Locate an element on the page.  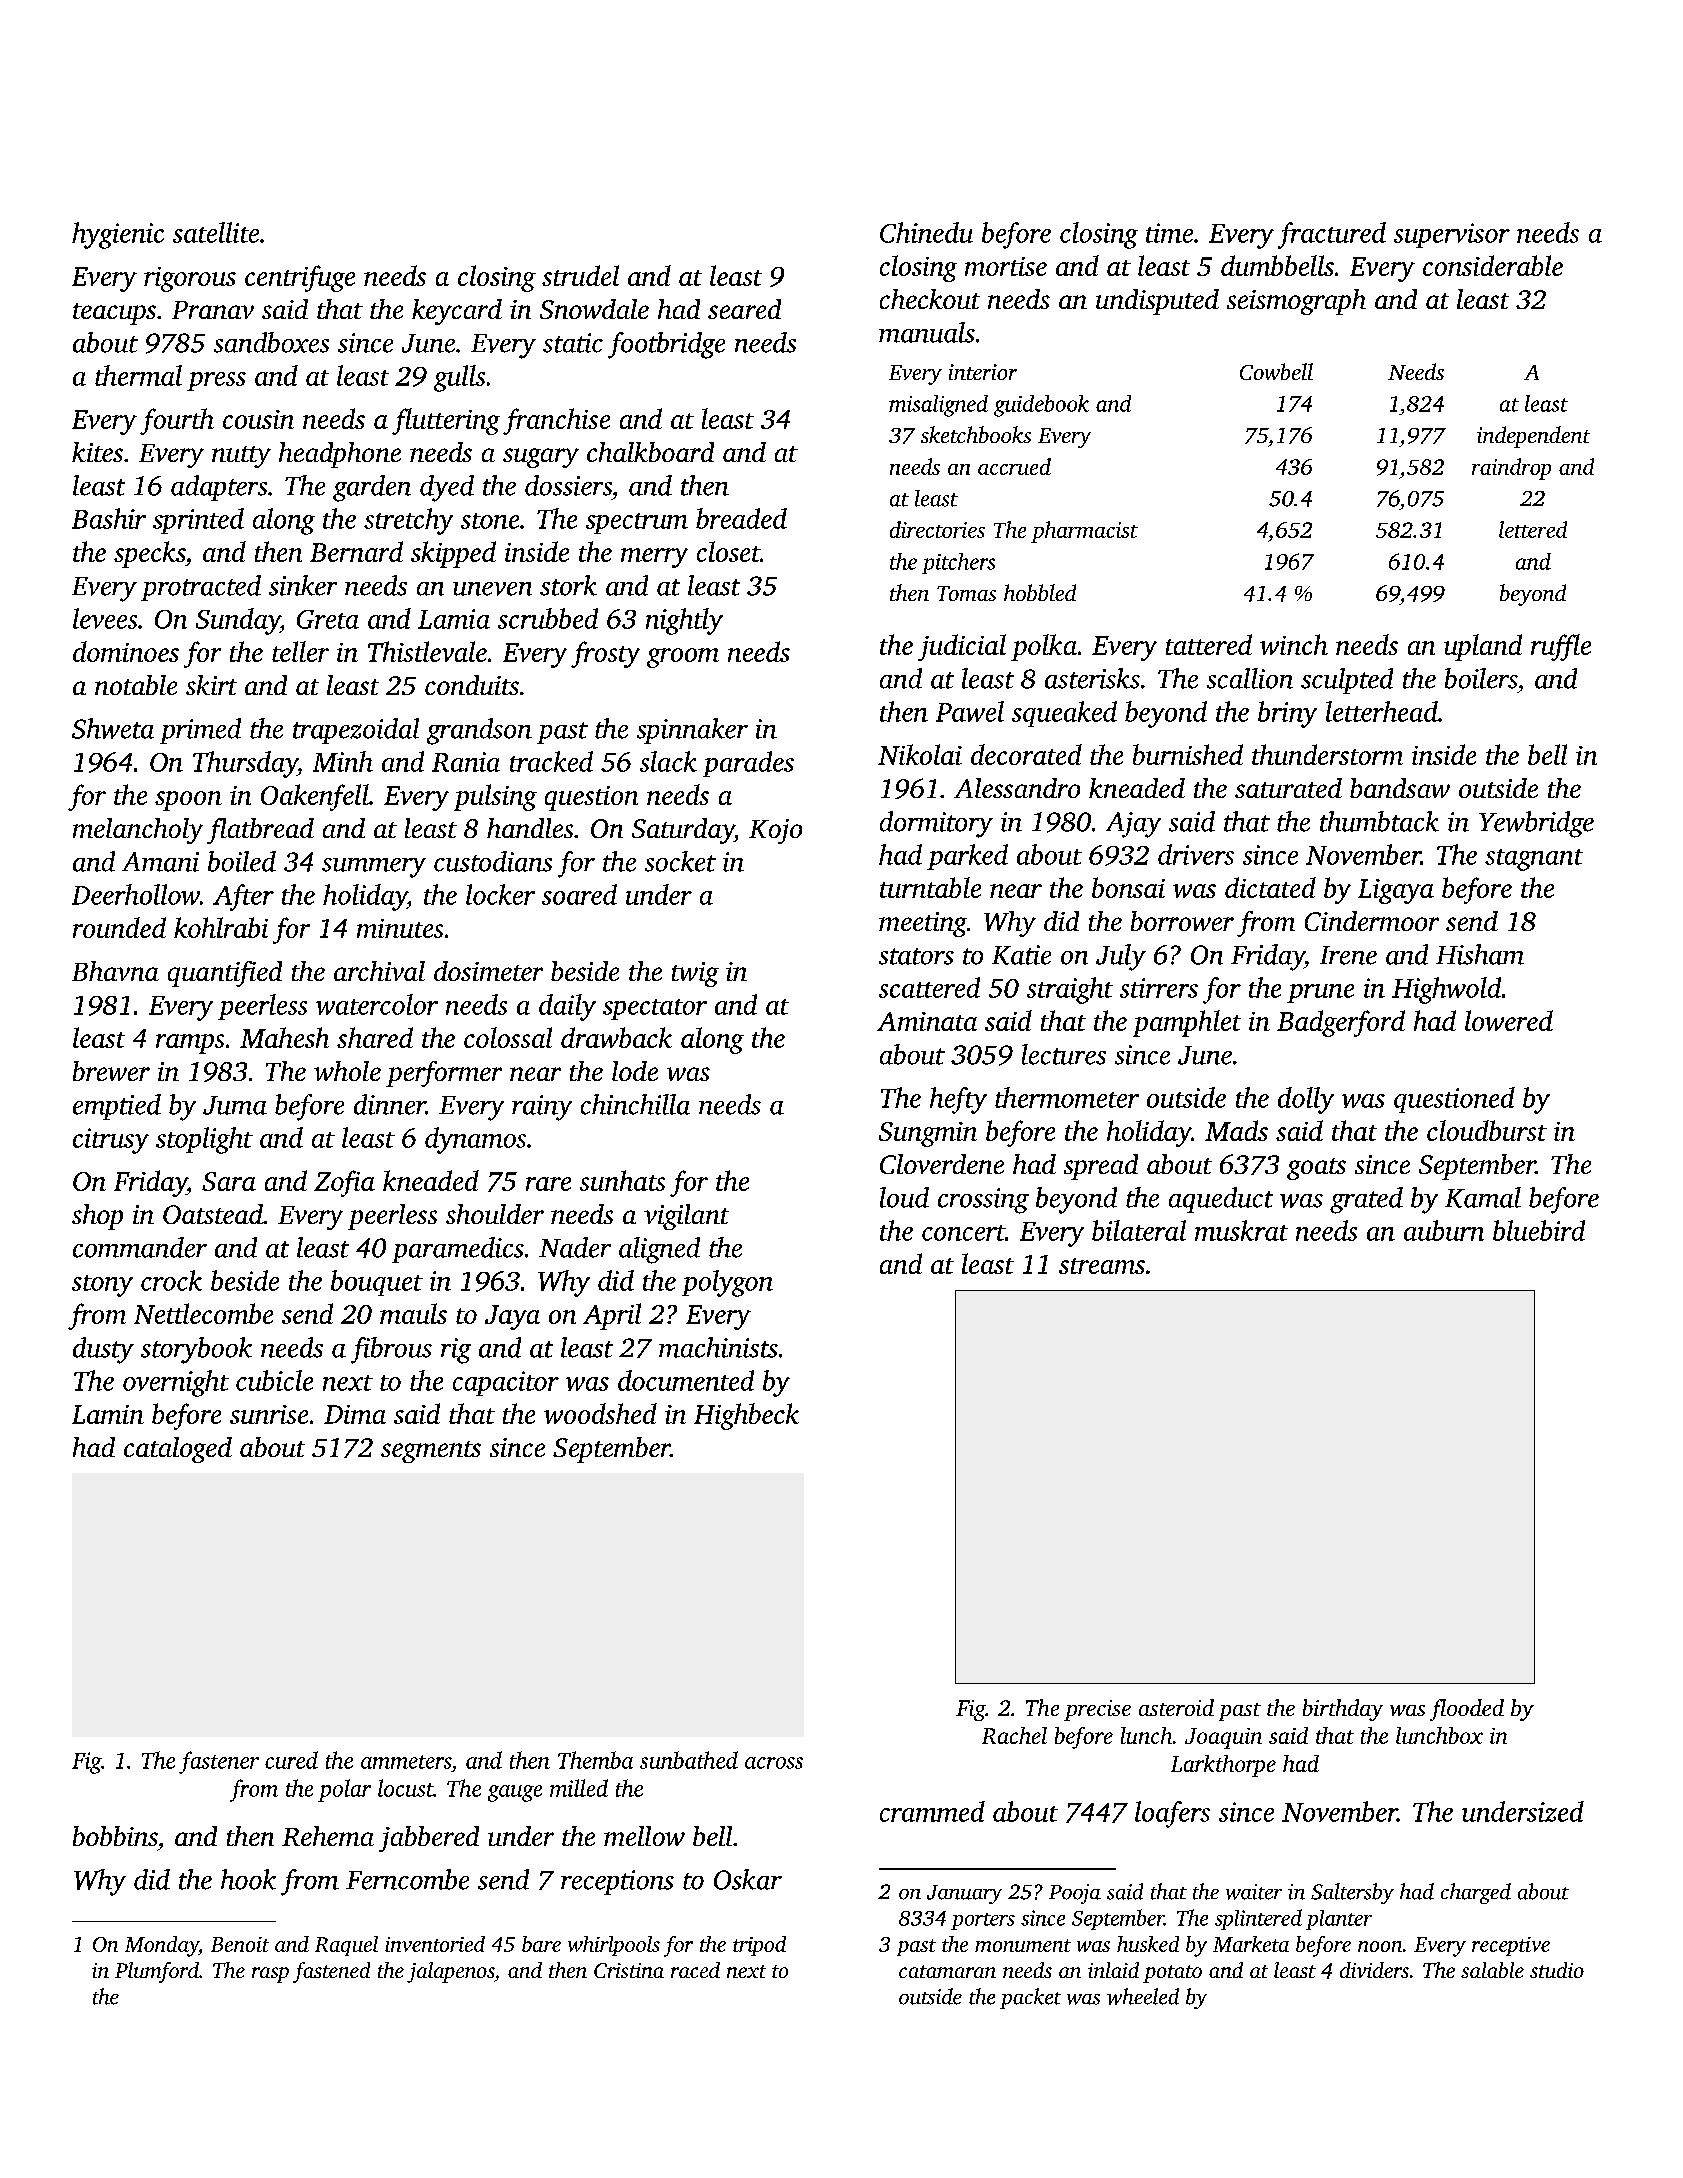
Mahesh is located at coordinates (284, 1037).
